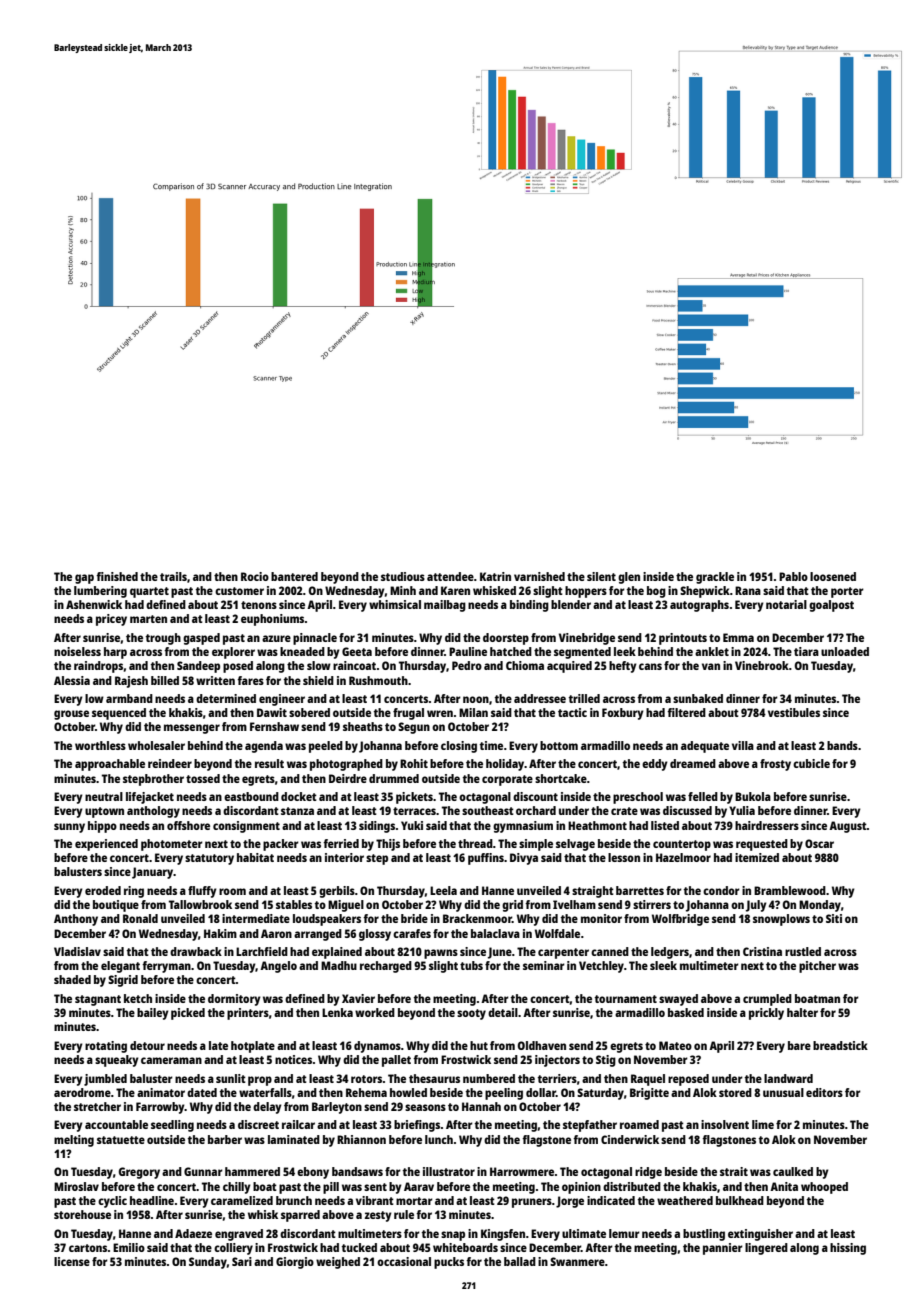  Describe the element at coordinates (112, 1202) in the document. I see `cyclic` at that location.
